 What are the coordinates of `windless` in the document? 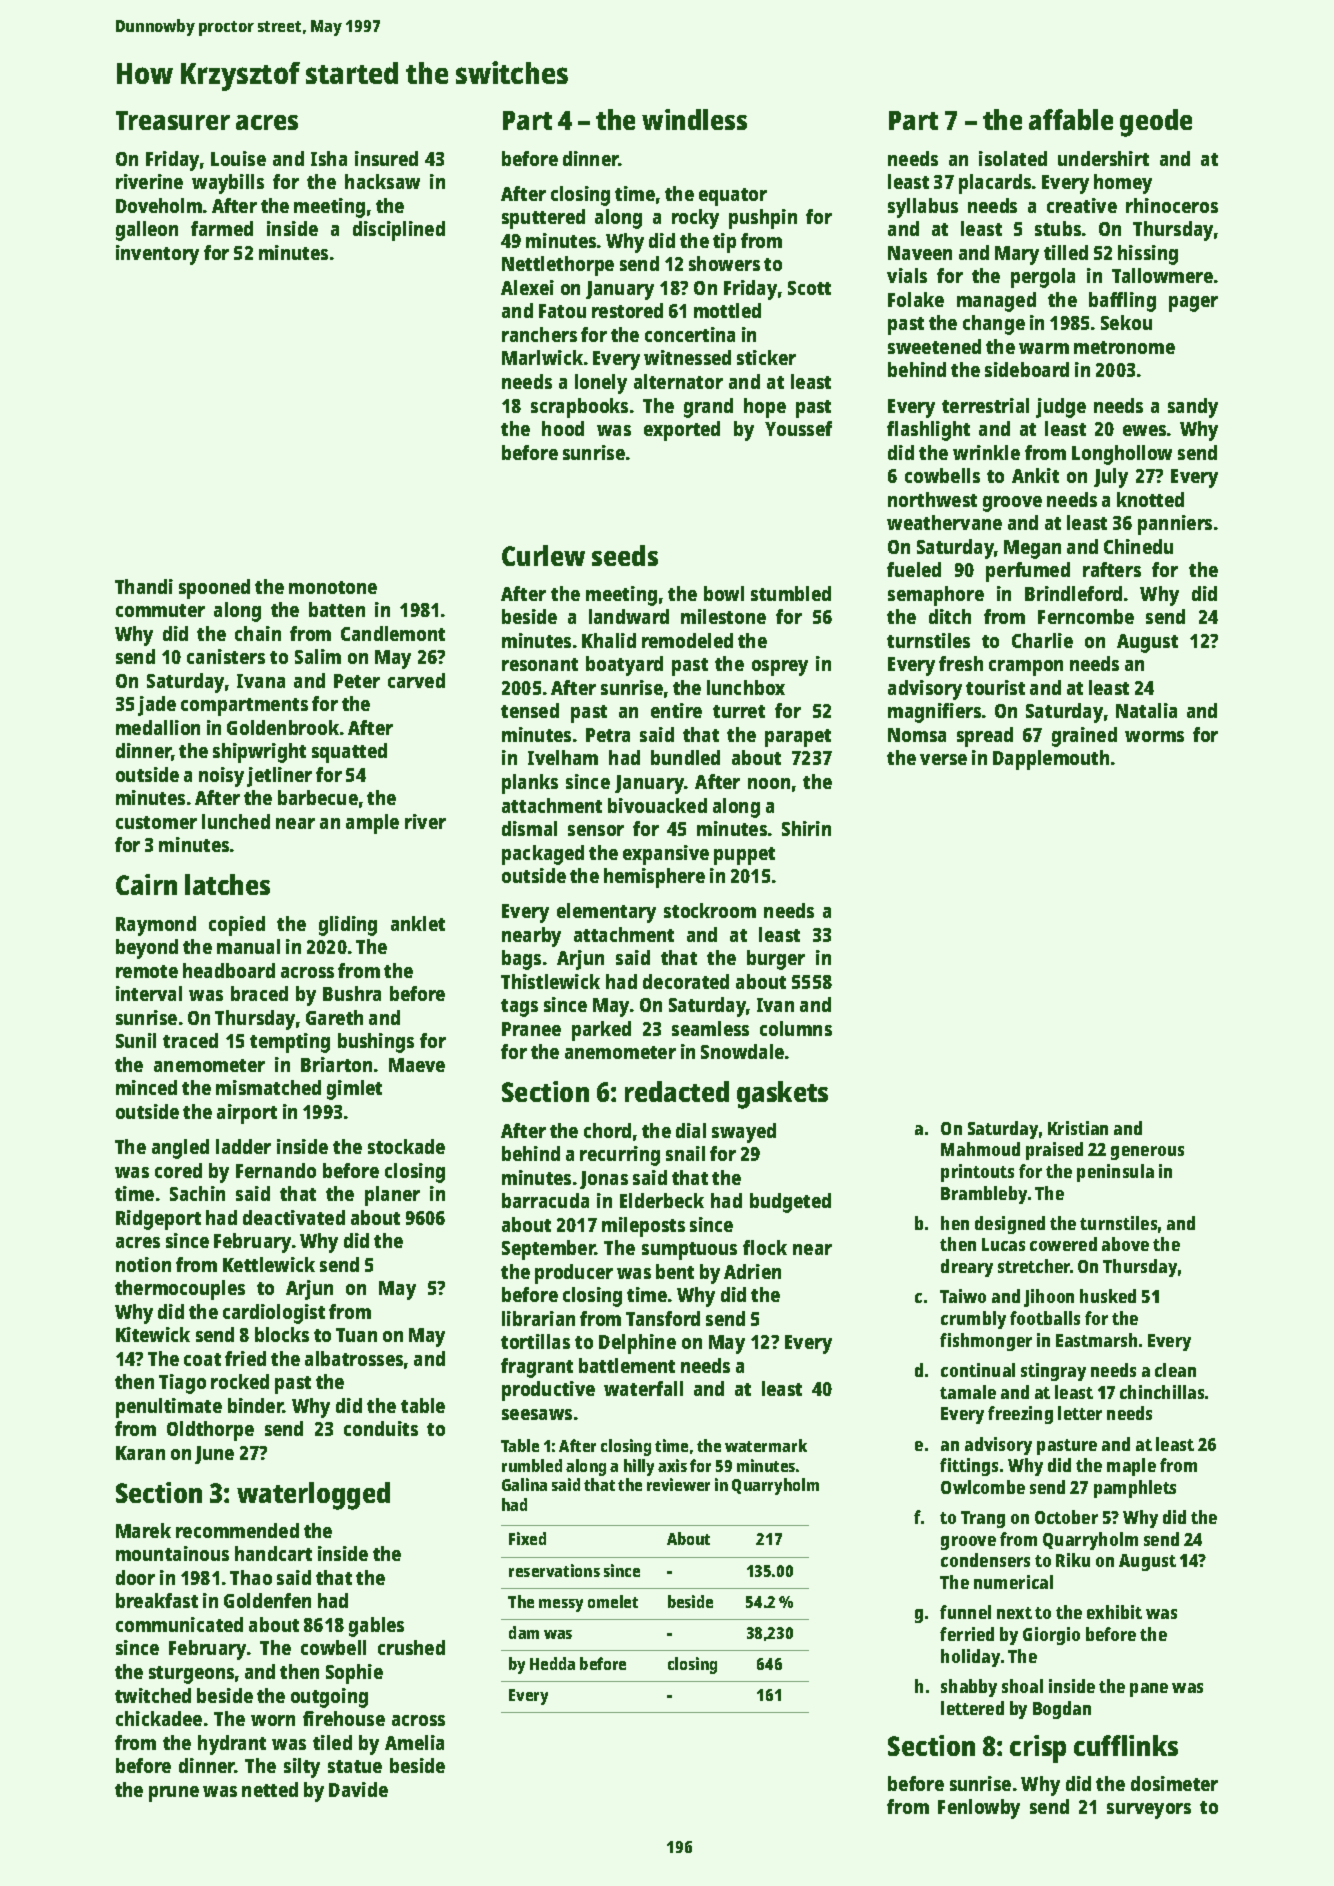 It's located at (694, 119).
